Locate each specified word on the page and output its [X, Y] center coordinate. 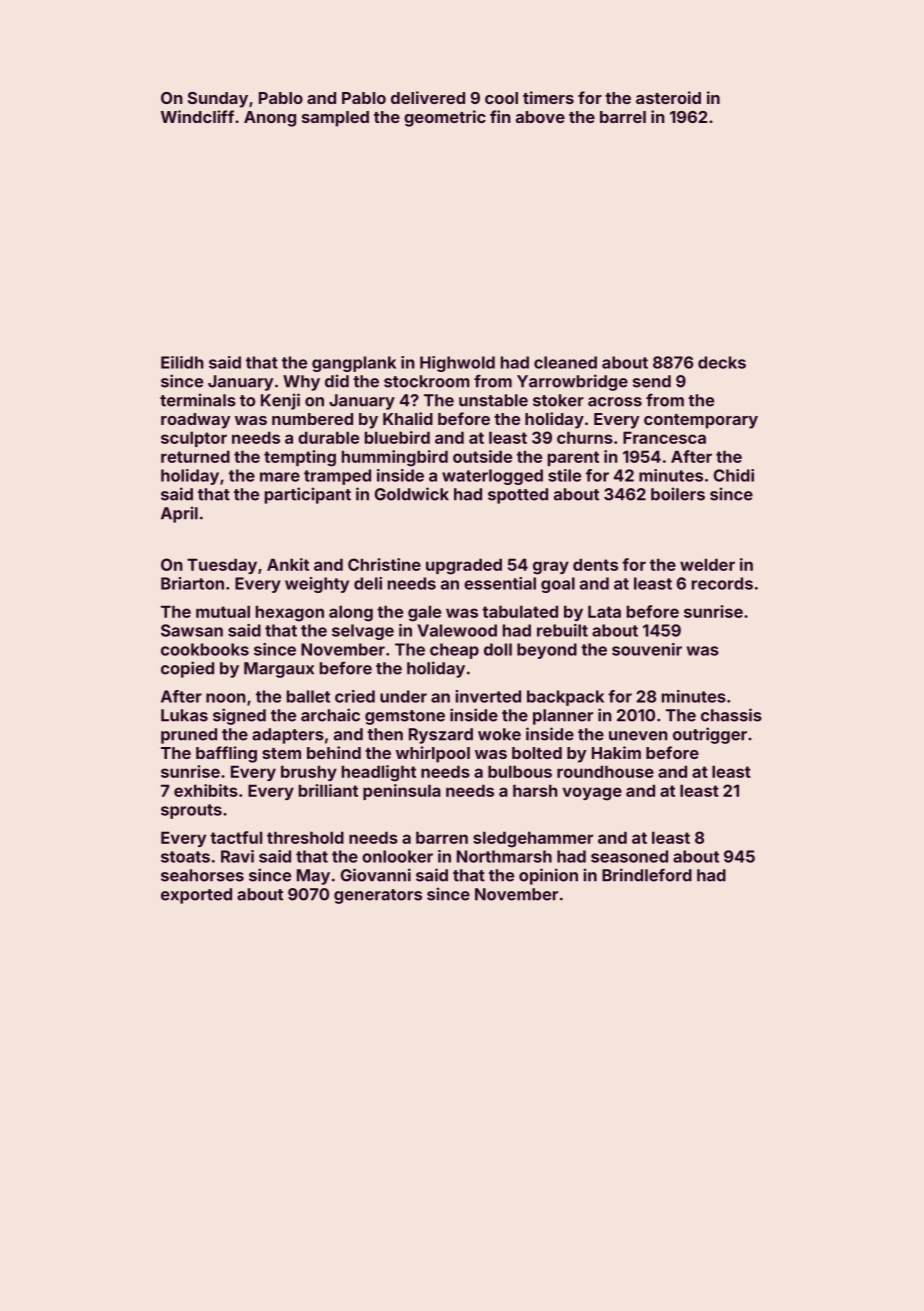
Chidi [734, 475]
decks [722, 362]
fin [500, 116]
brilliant [328, 790]
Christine [384, 564]
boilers [678, 494]
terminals [198, 400]
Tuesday [222, 566]
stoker [558, 400]
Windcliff [197, 116]
